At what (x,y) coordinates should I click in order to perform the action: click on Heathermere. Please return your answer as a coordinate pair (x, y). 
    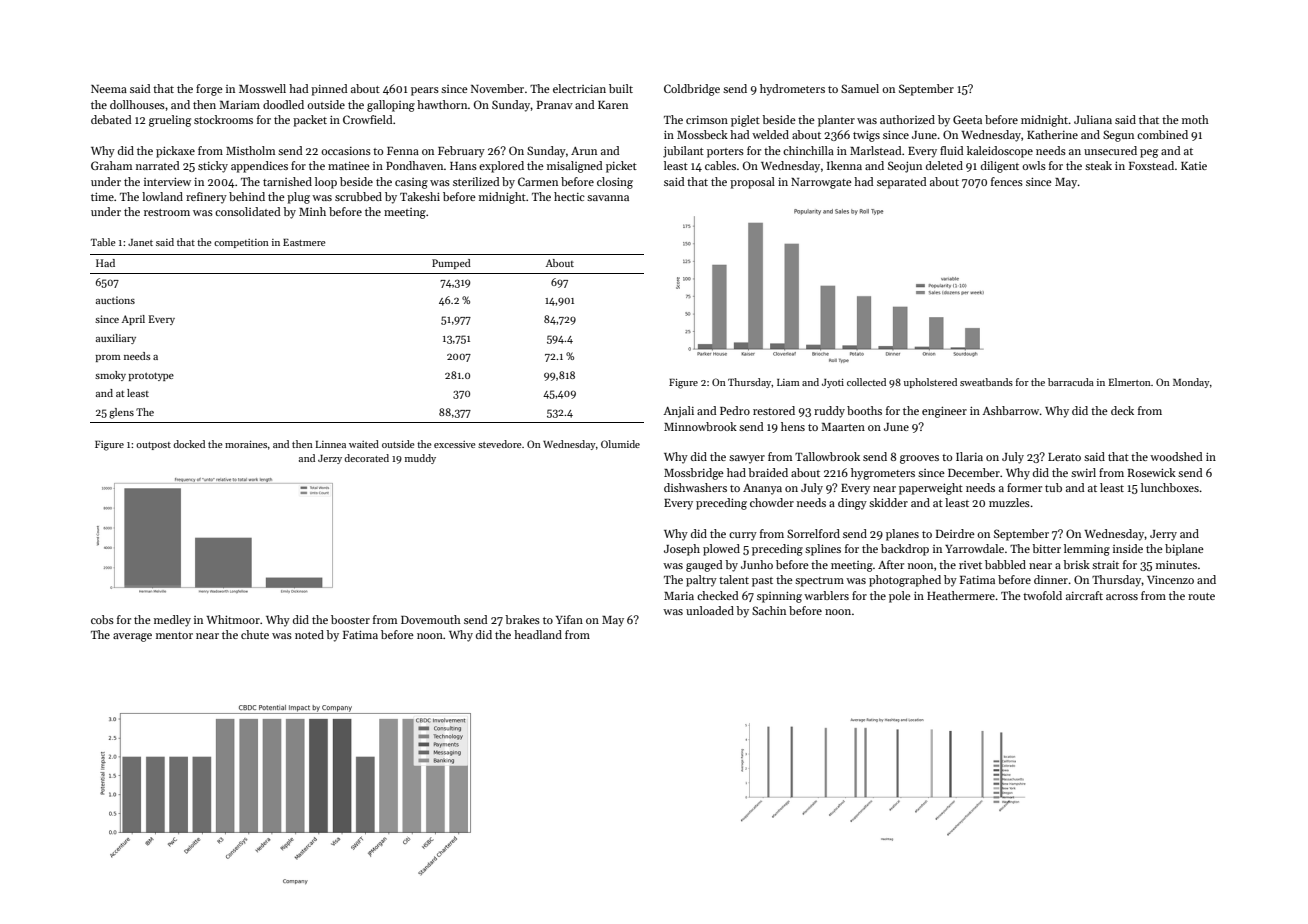
    Looking at the image, I should click on (961, 595).
